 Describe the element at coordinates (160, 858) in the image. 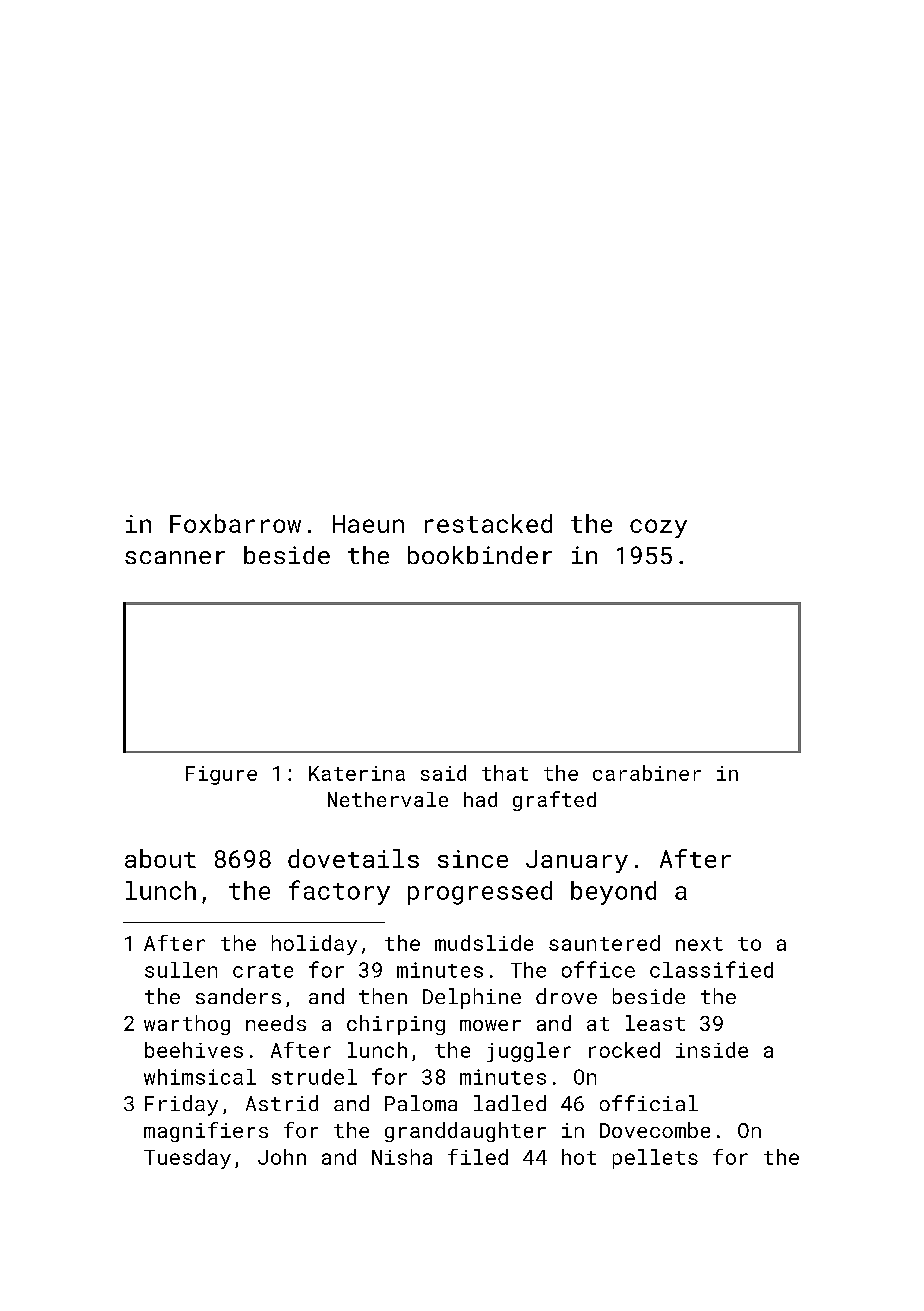

I see `about` at that location.
